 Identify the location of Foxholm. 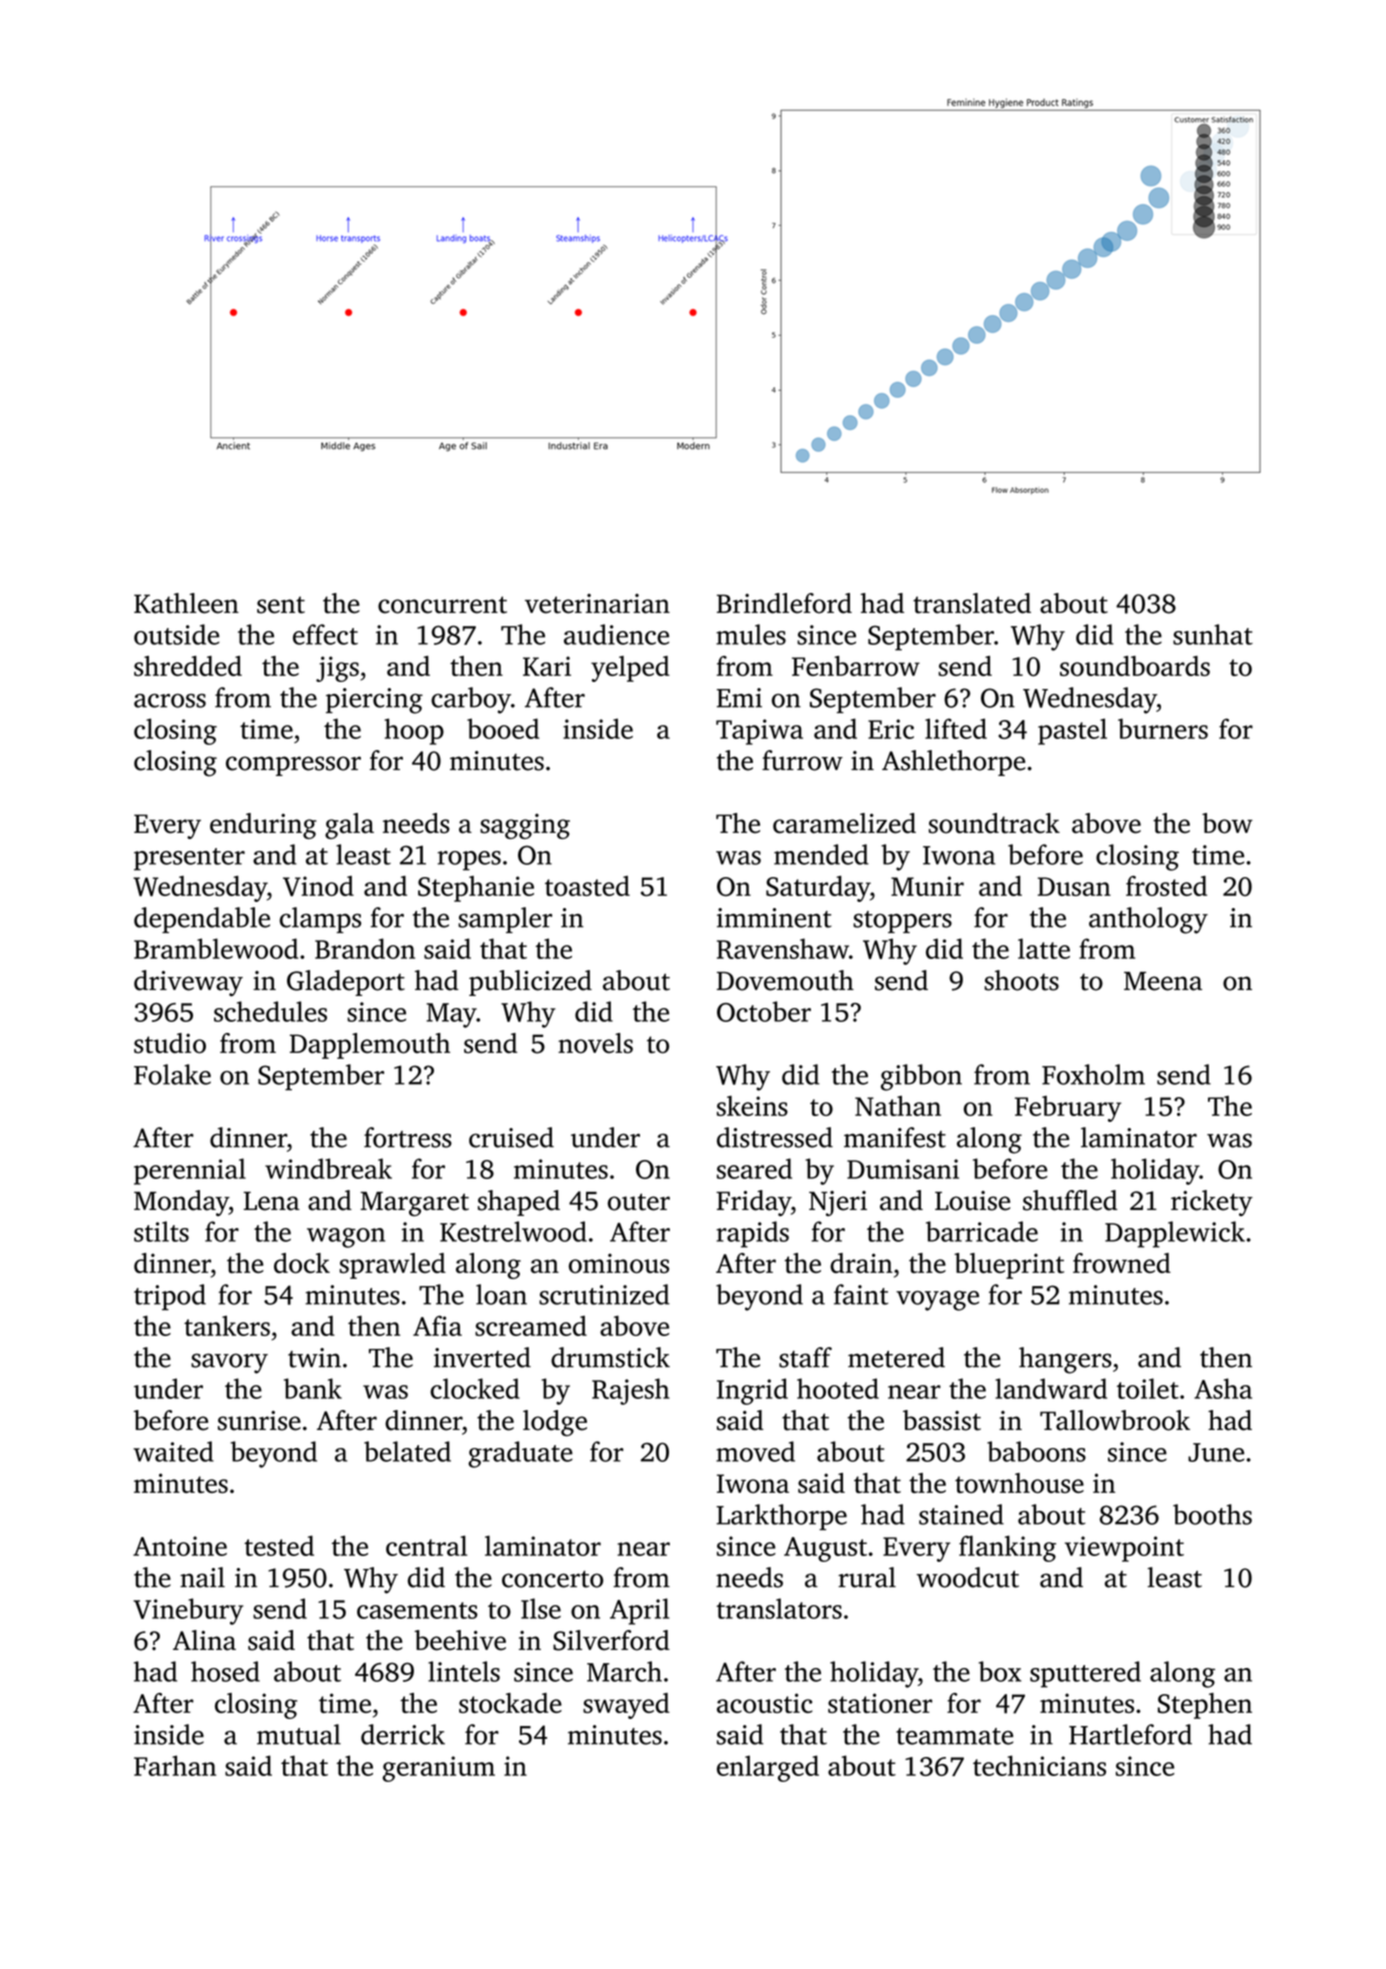
(1093, 1074).
